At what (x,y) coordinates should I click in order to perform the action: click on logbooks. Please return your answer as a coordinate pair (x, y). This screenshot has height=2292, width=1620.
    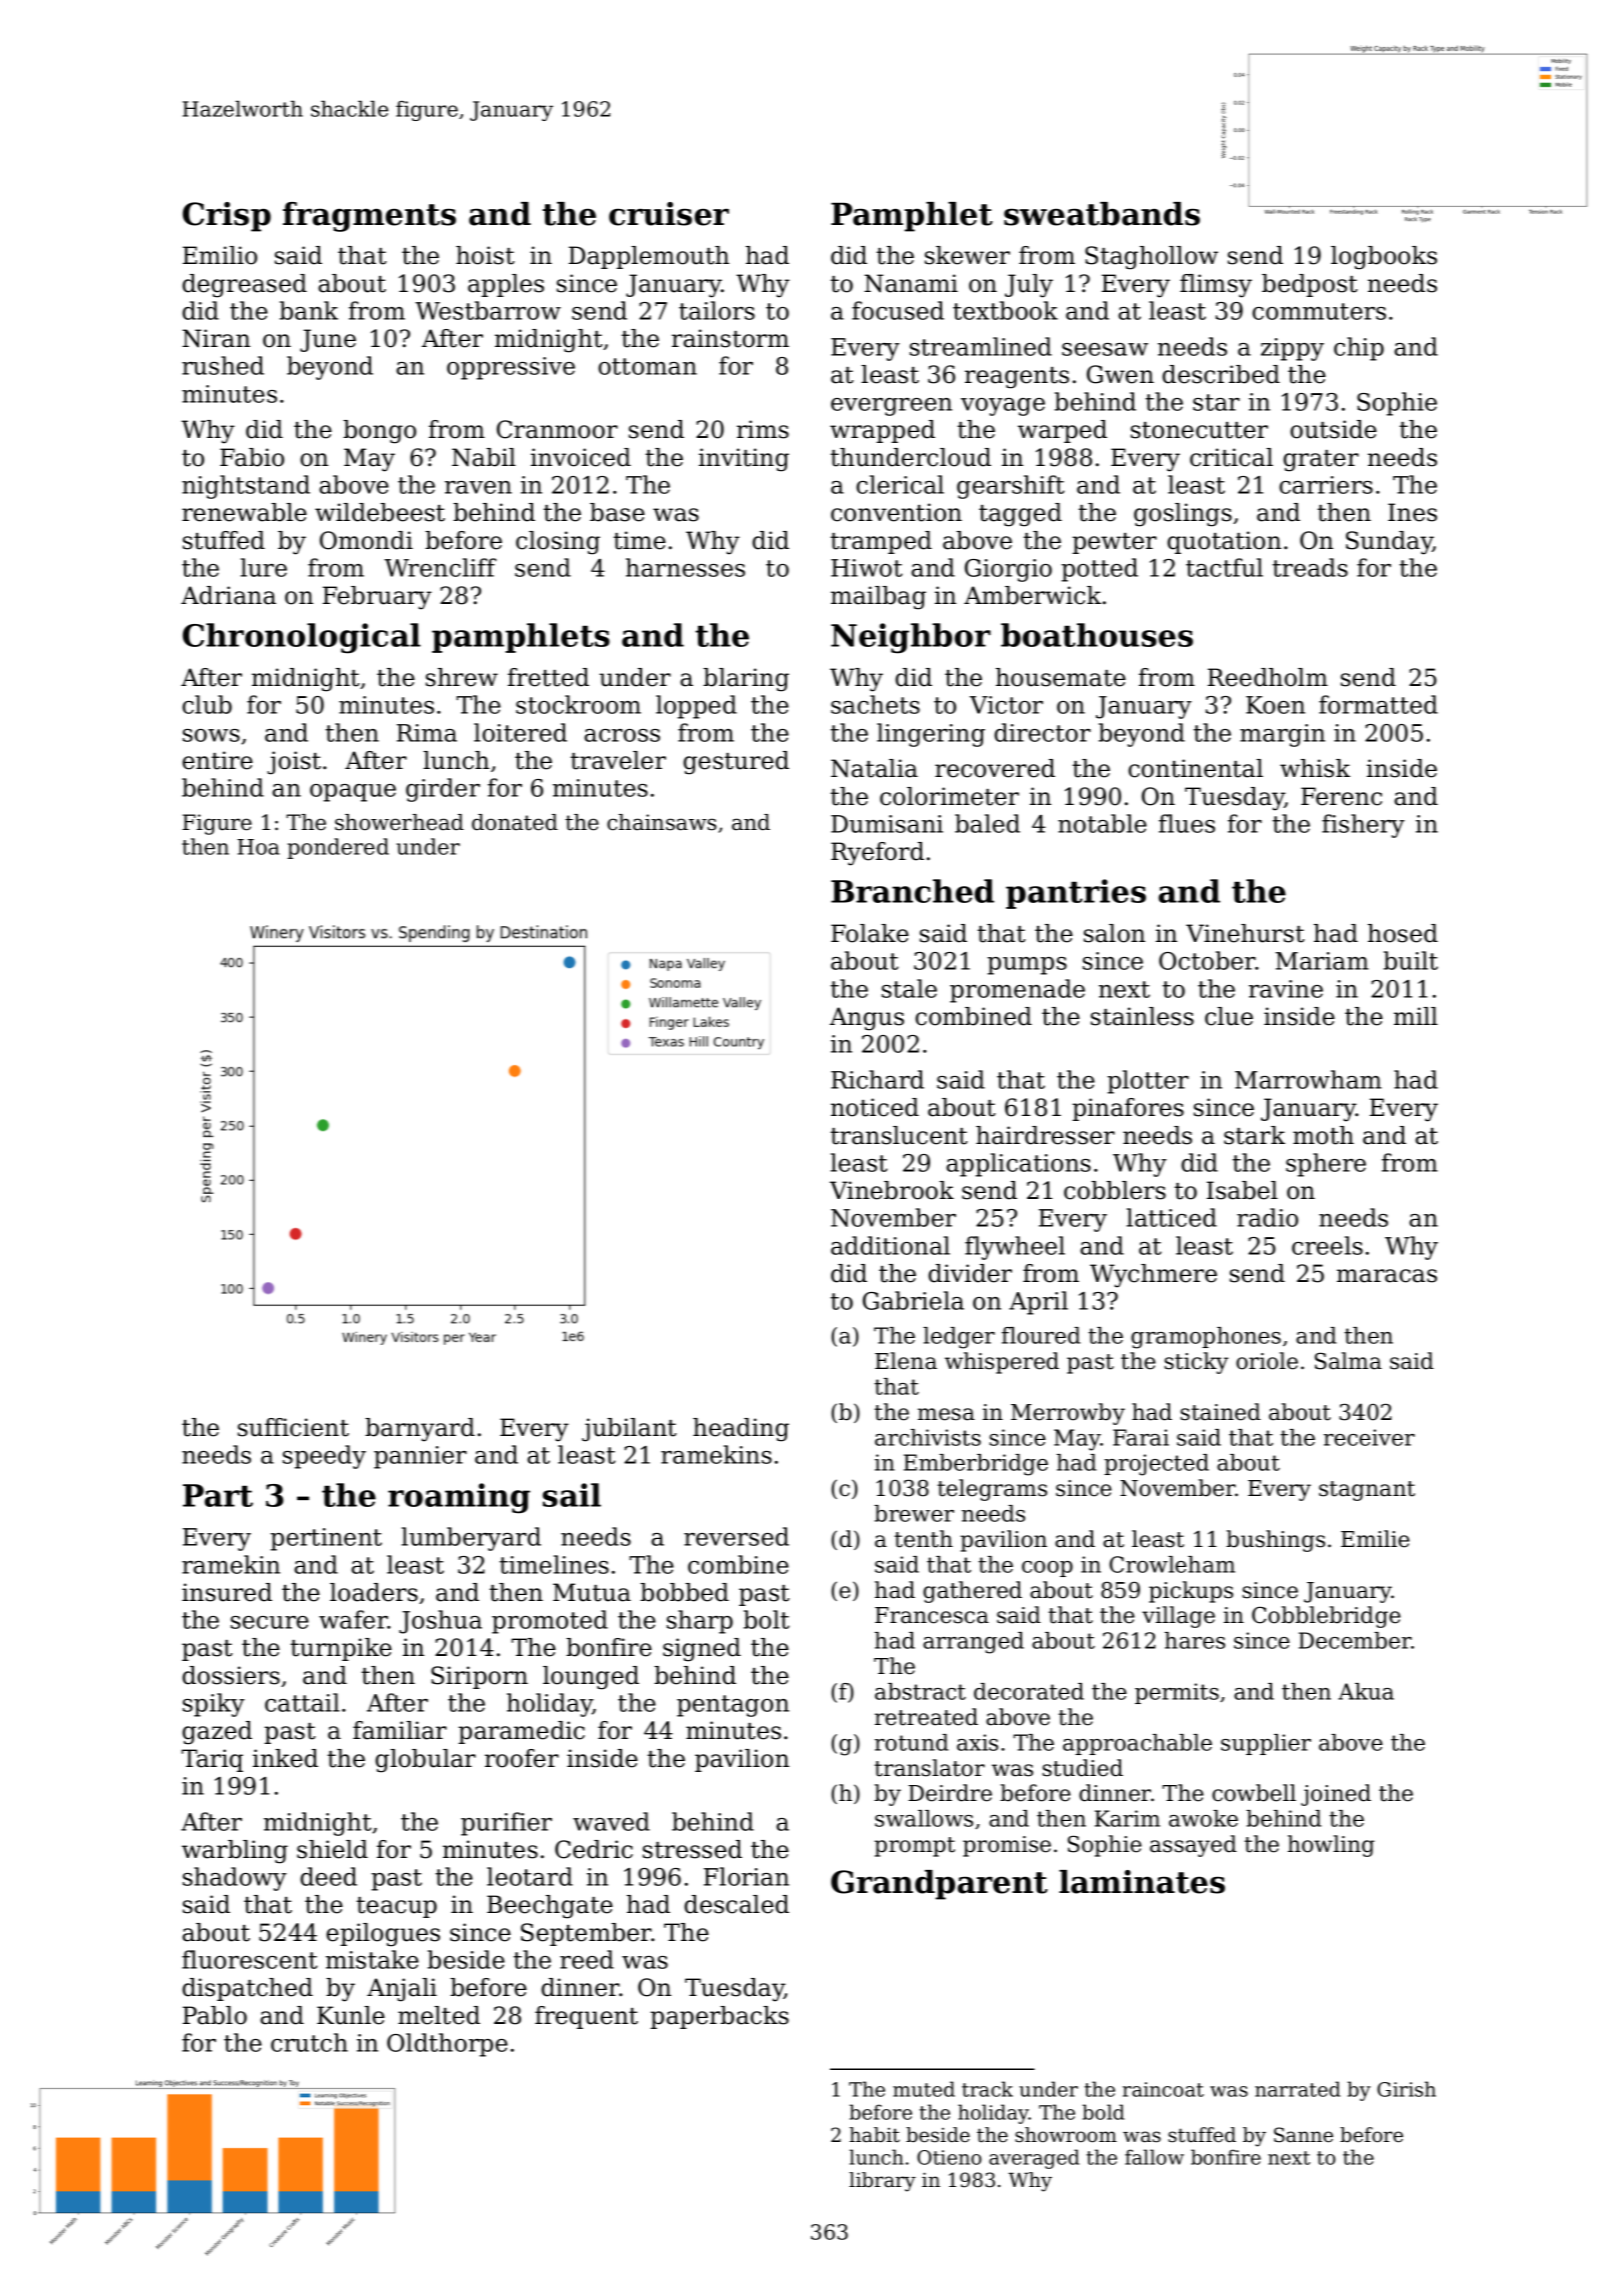
    Looking at the image, I should click on (1384, 258).
